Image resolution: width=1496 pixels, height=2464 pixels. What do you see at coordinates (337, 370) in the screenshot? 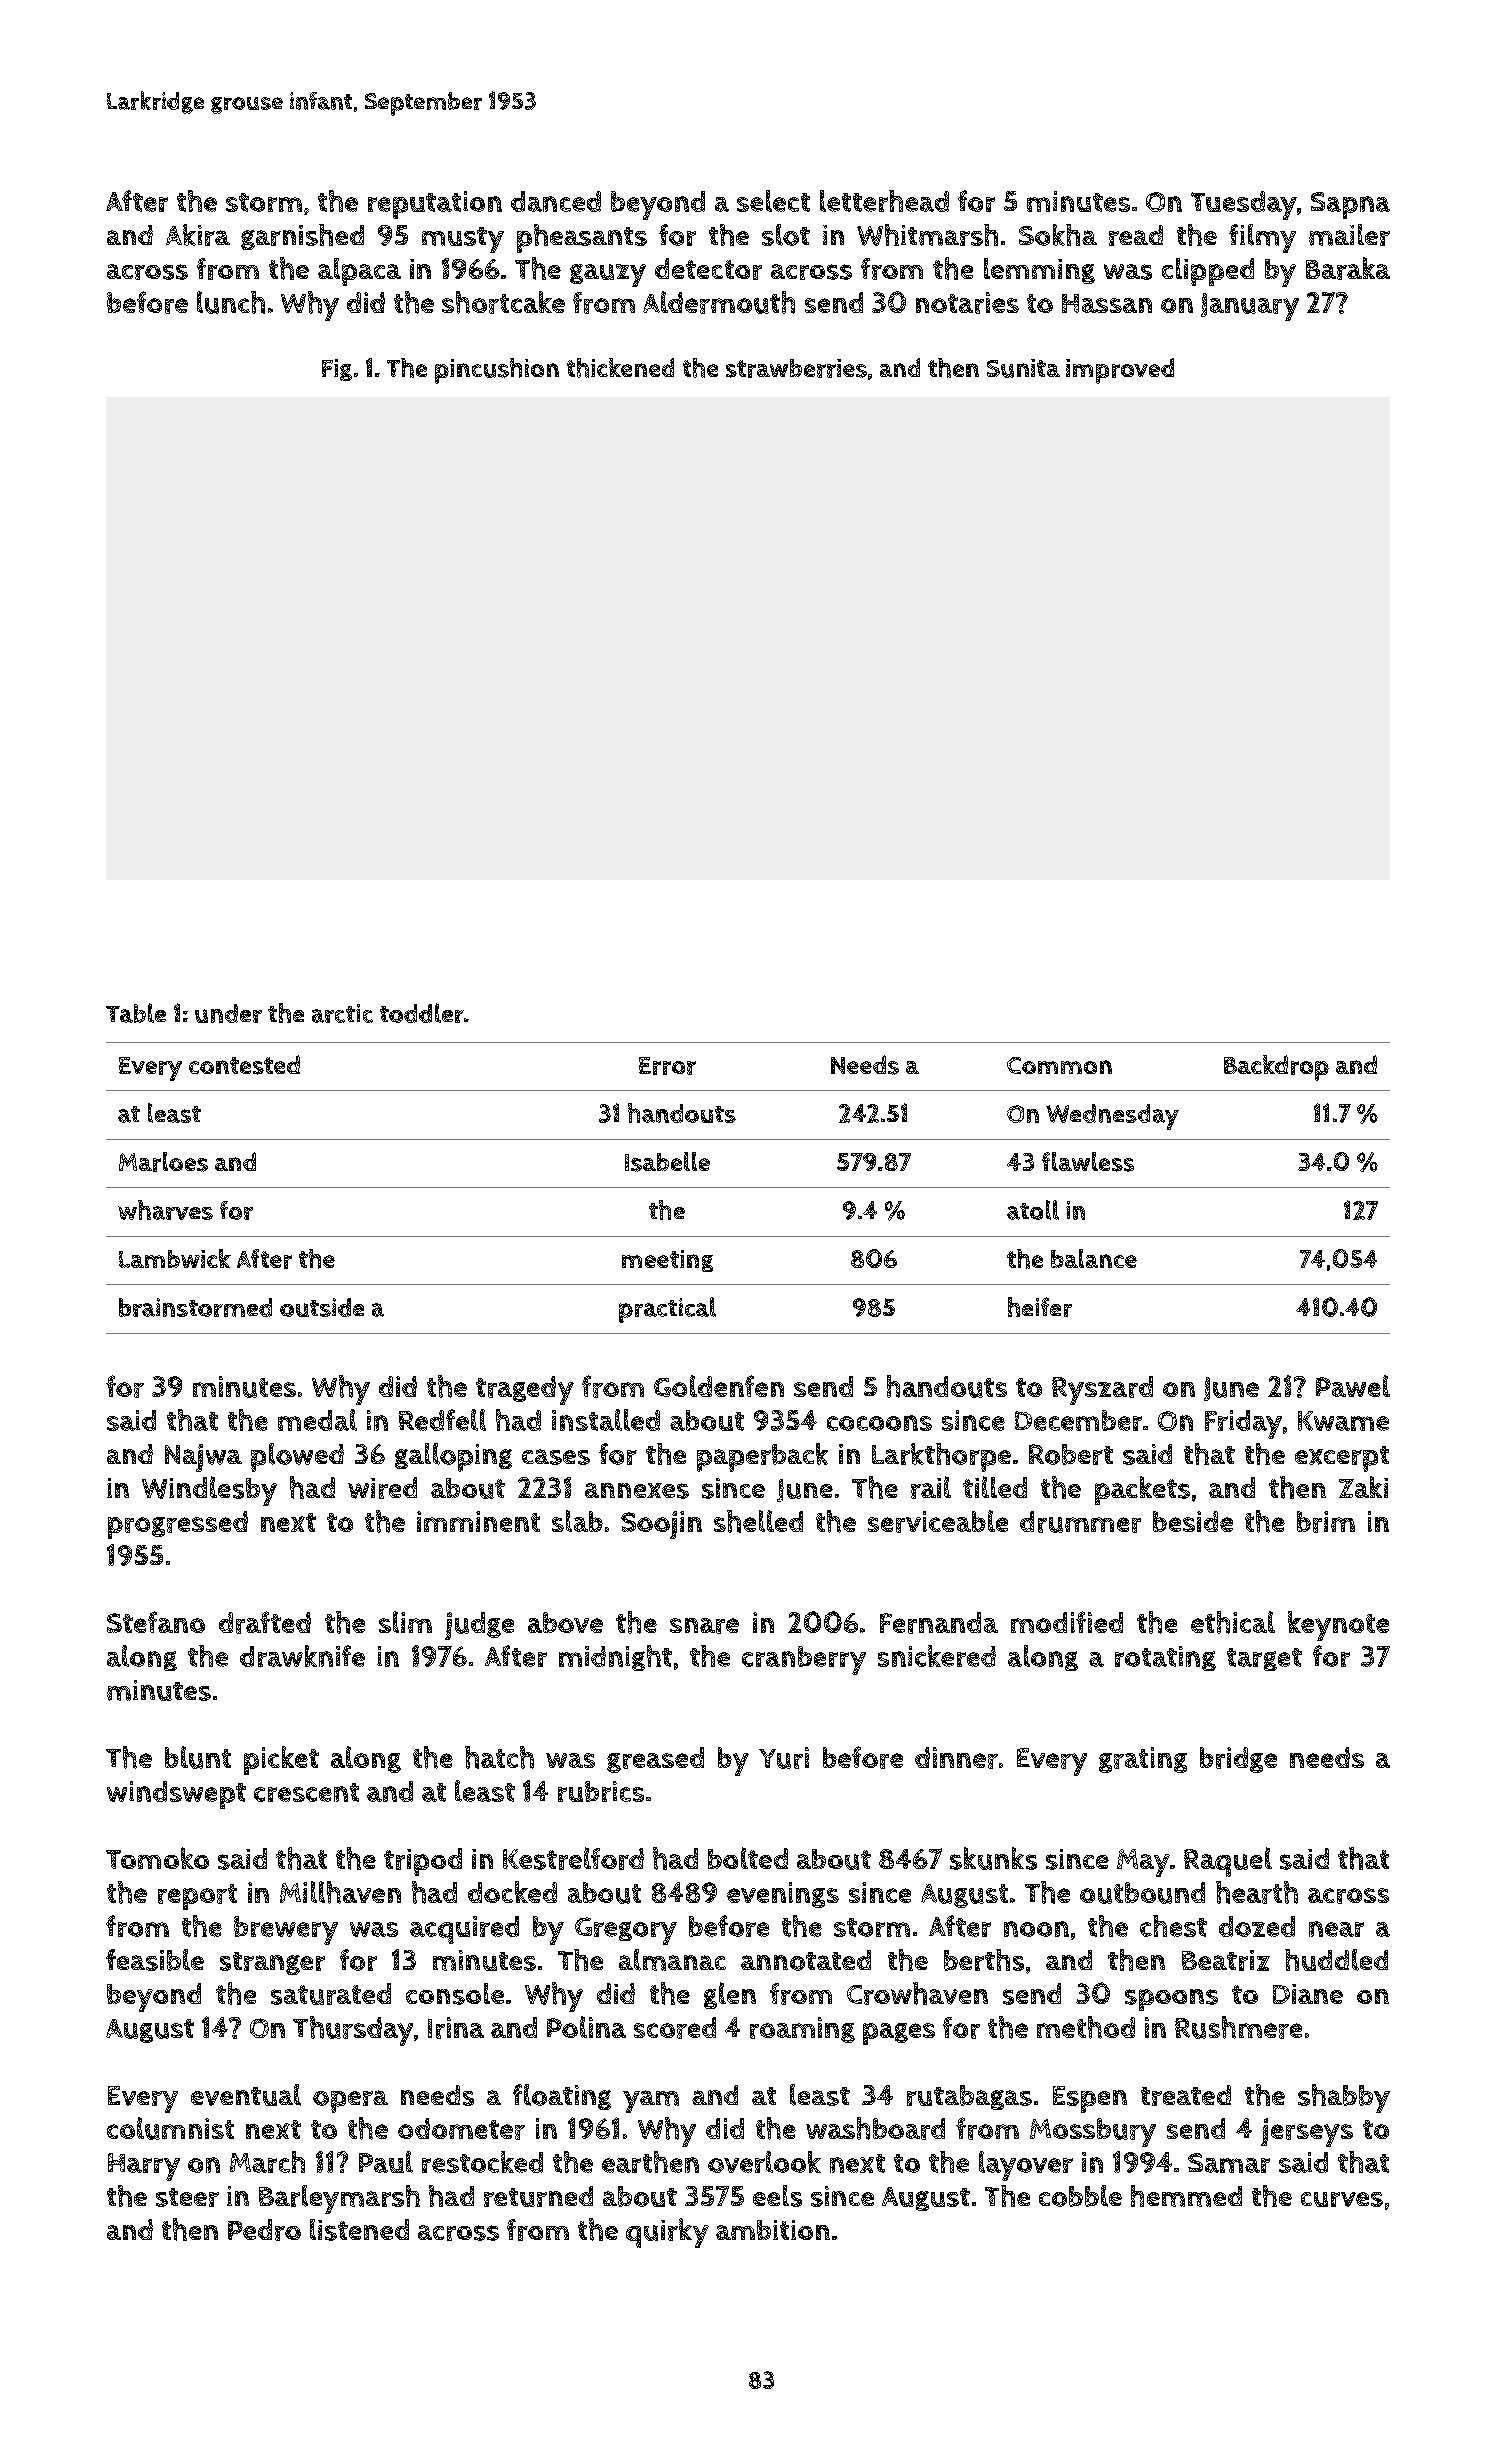
I see `Fig` at bounding box center [337, 370].
